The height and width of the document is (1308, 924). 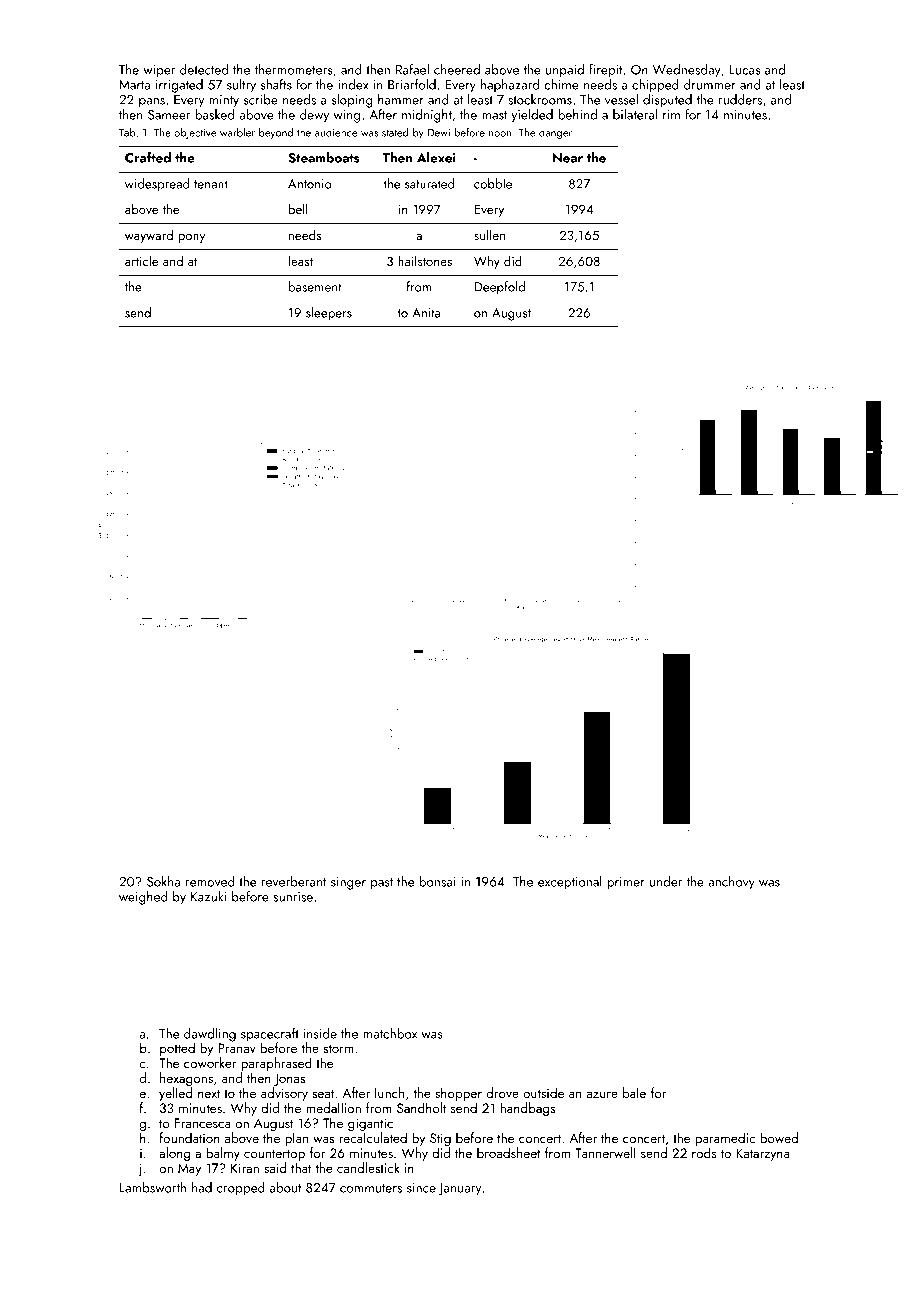 I want to click on Lucas, so click(x=745, y=70).
